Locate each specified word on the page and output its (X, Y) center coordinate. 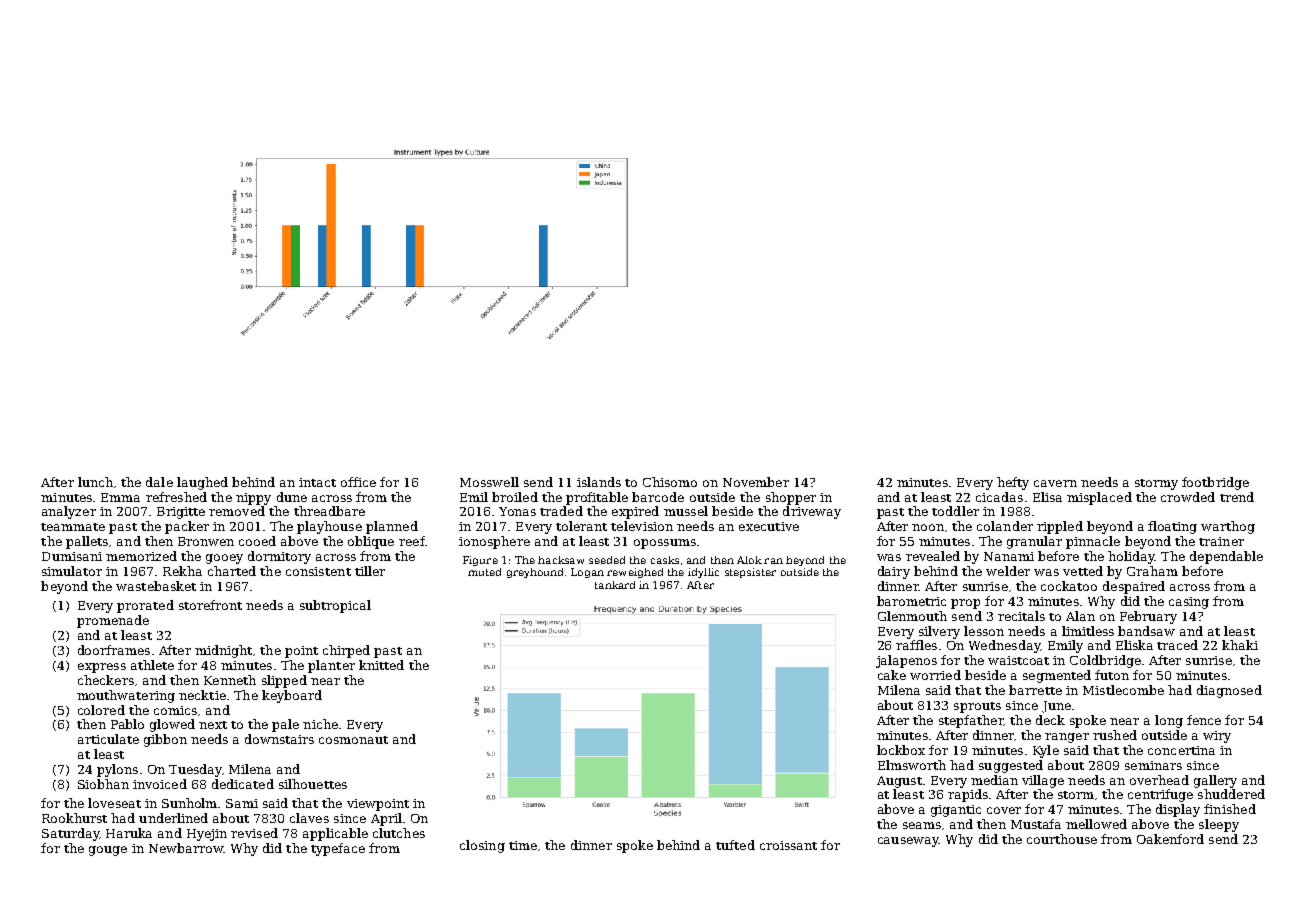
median (994, 780)
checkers (106, 680)
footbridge (1215, 483)
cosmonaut (353, 740)
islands (599, 482)
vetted (1083, 571)
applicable (335, 834)
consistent (318, 571)
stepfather (971, 721)
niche (320, 724)
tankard (615, 585)
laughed (202, 483)
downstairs (279, 739)
